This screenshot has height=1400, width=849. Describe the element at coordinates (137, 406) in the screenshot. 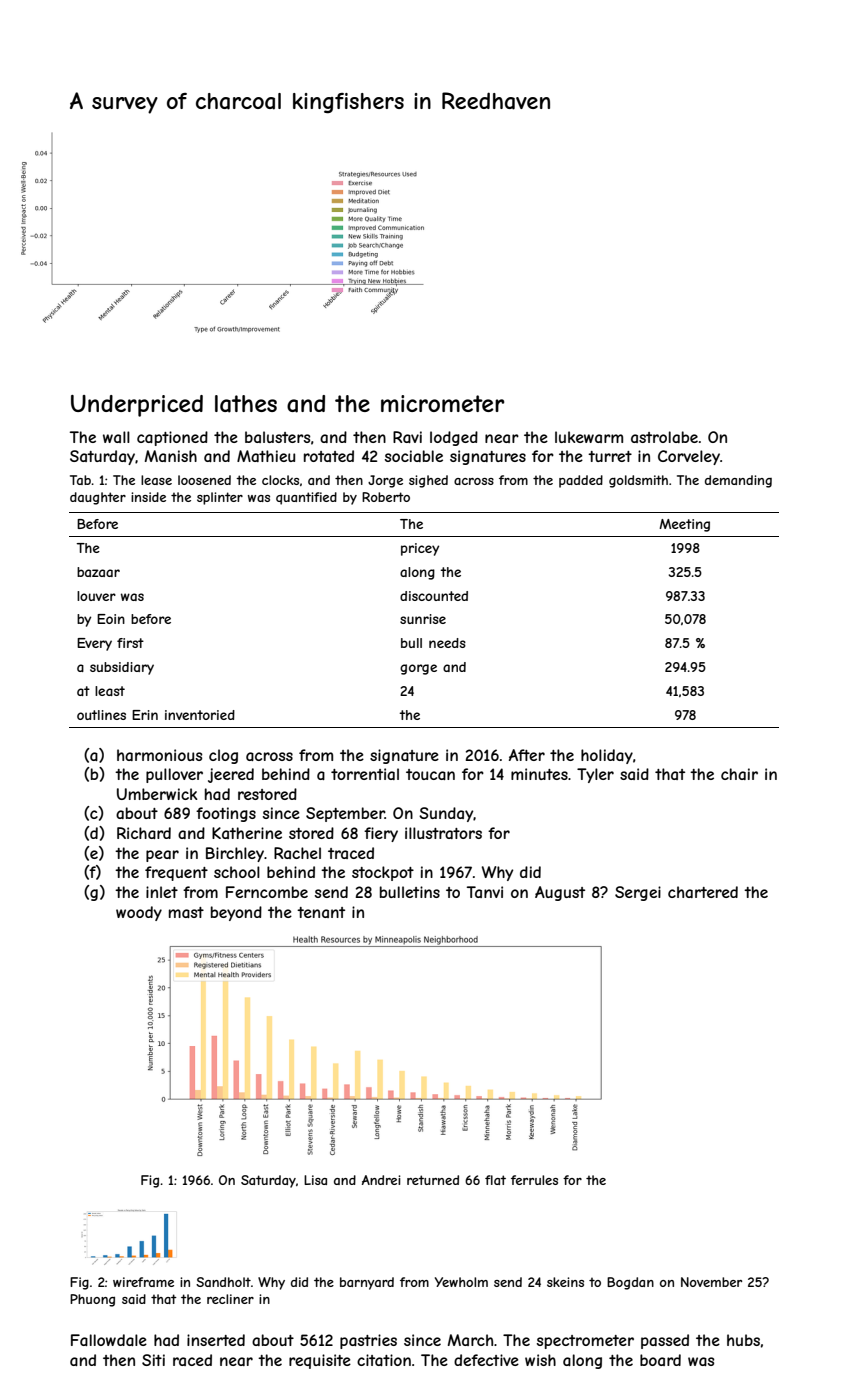

I see `Underpriced` at that location.
